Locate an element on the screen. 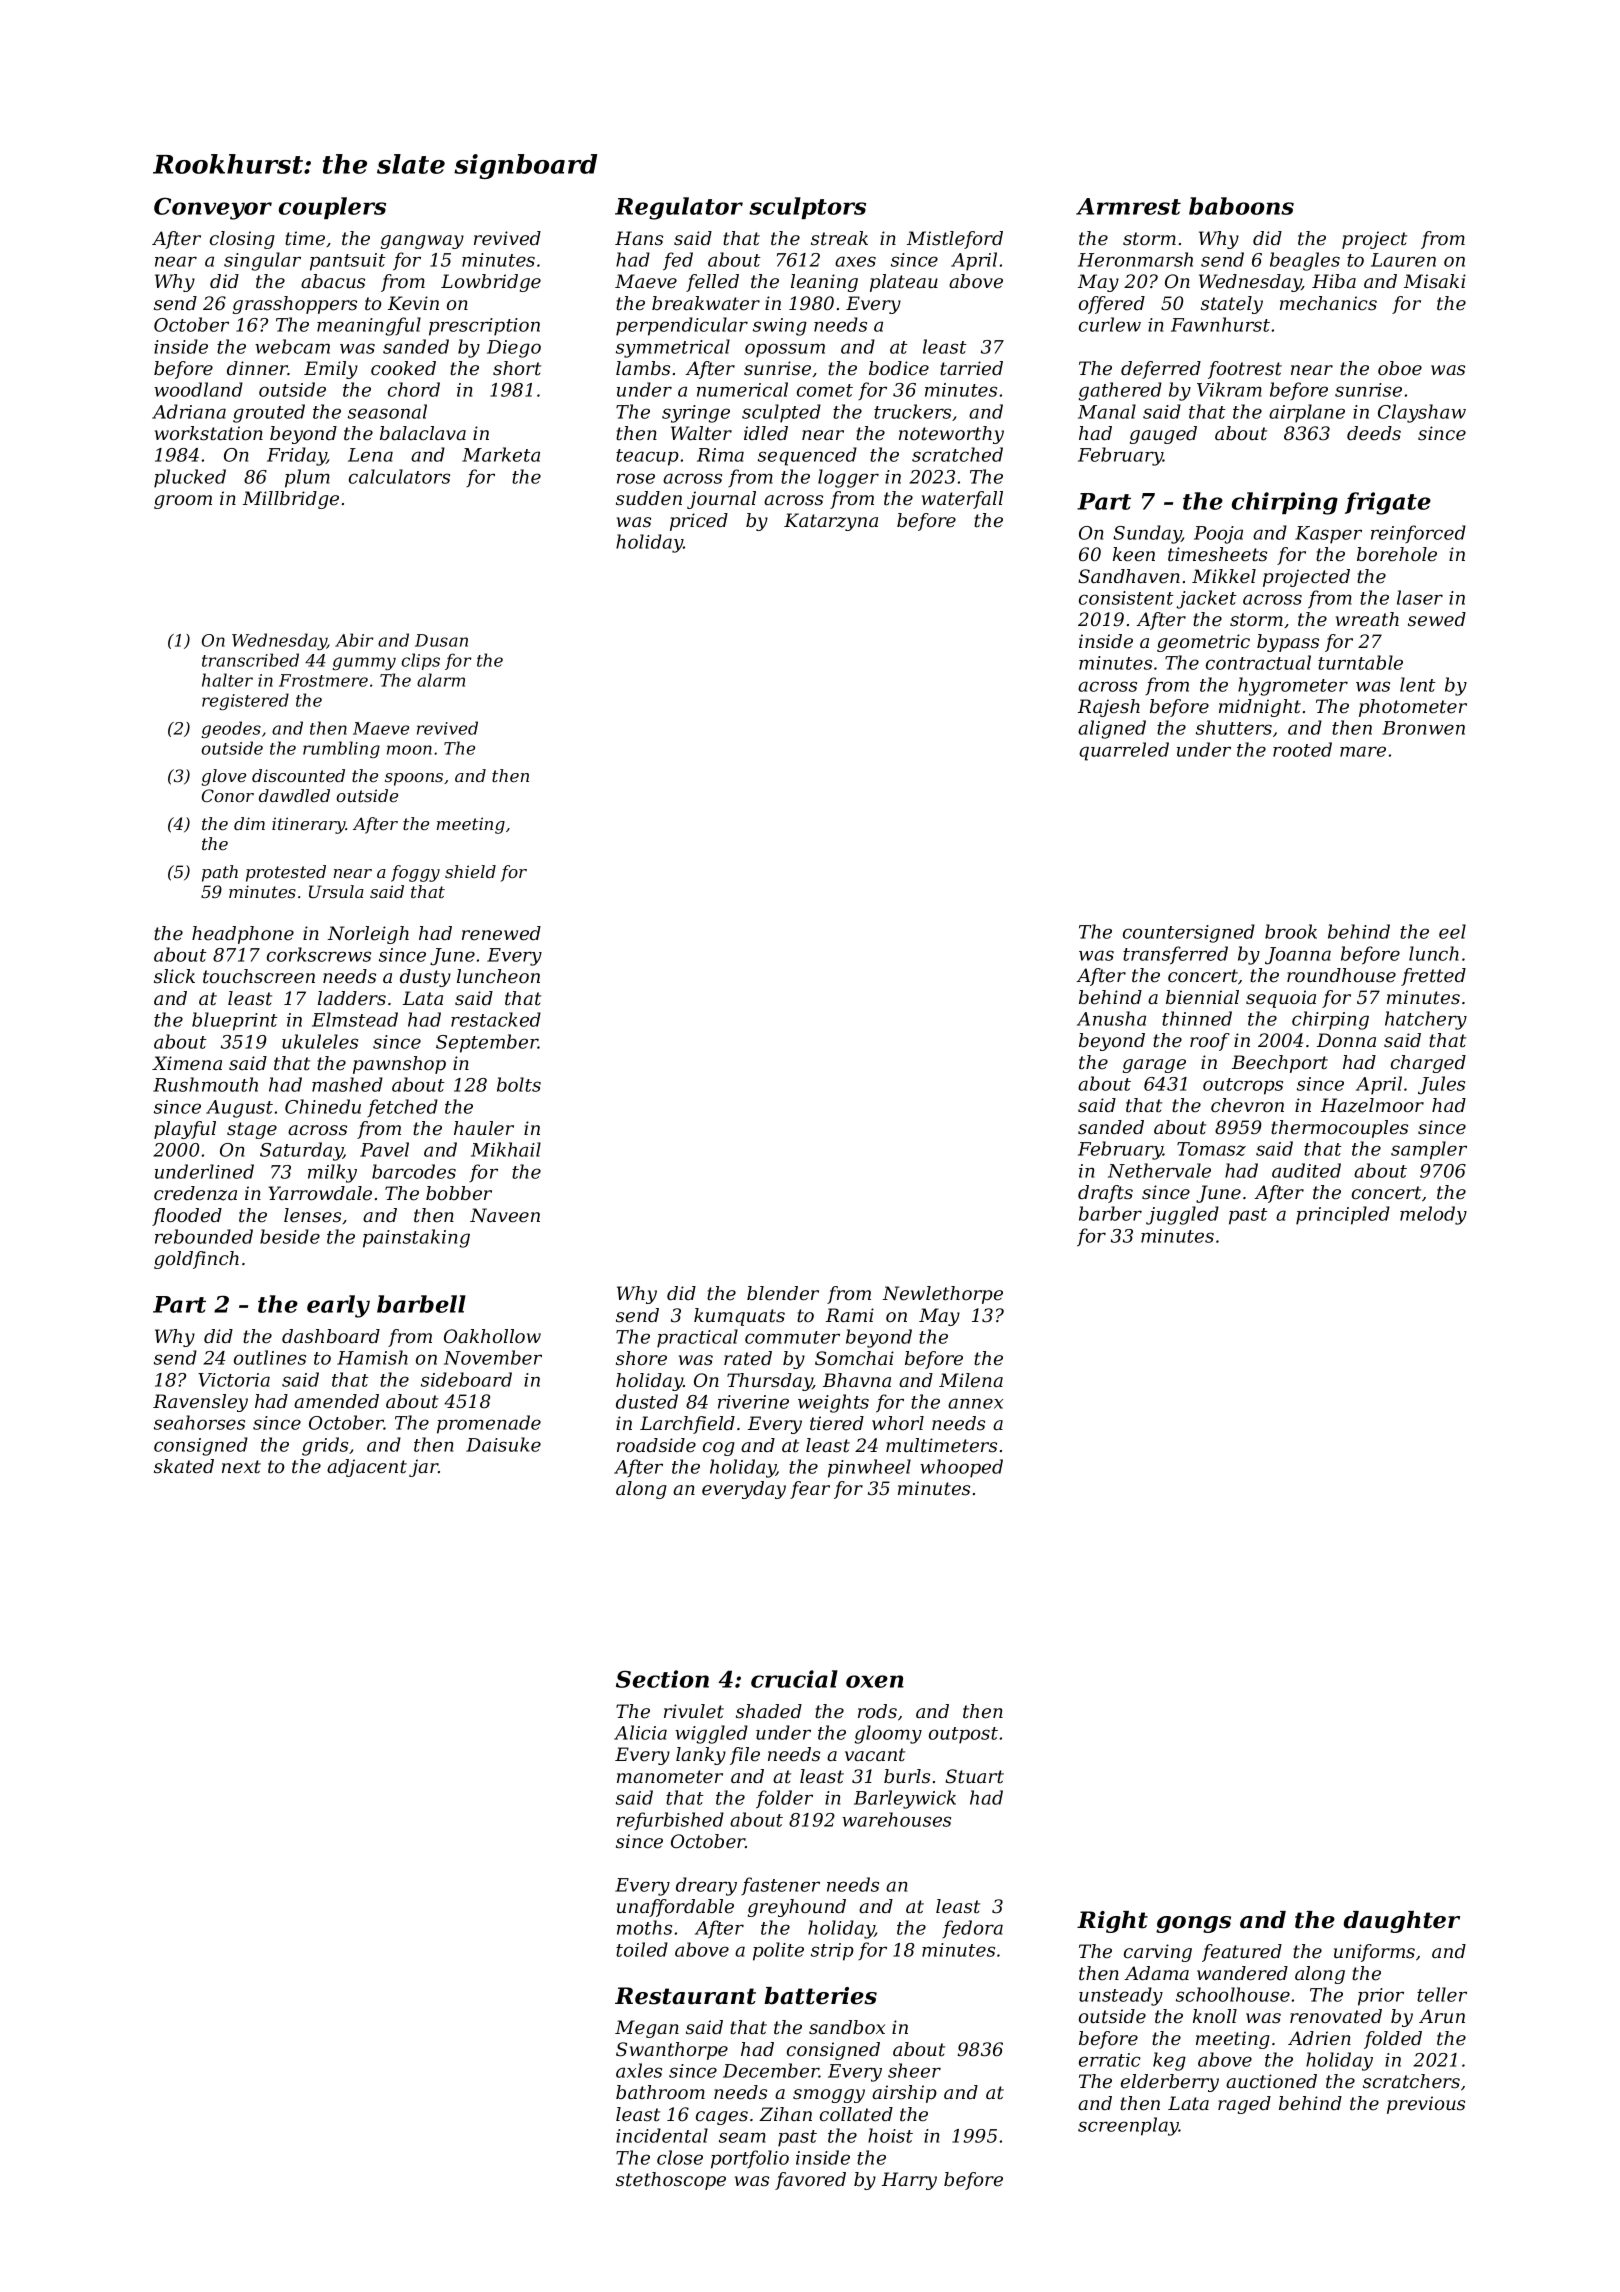  stethoscope is located at coordinates (671, 2181).
